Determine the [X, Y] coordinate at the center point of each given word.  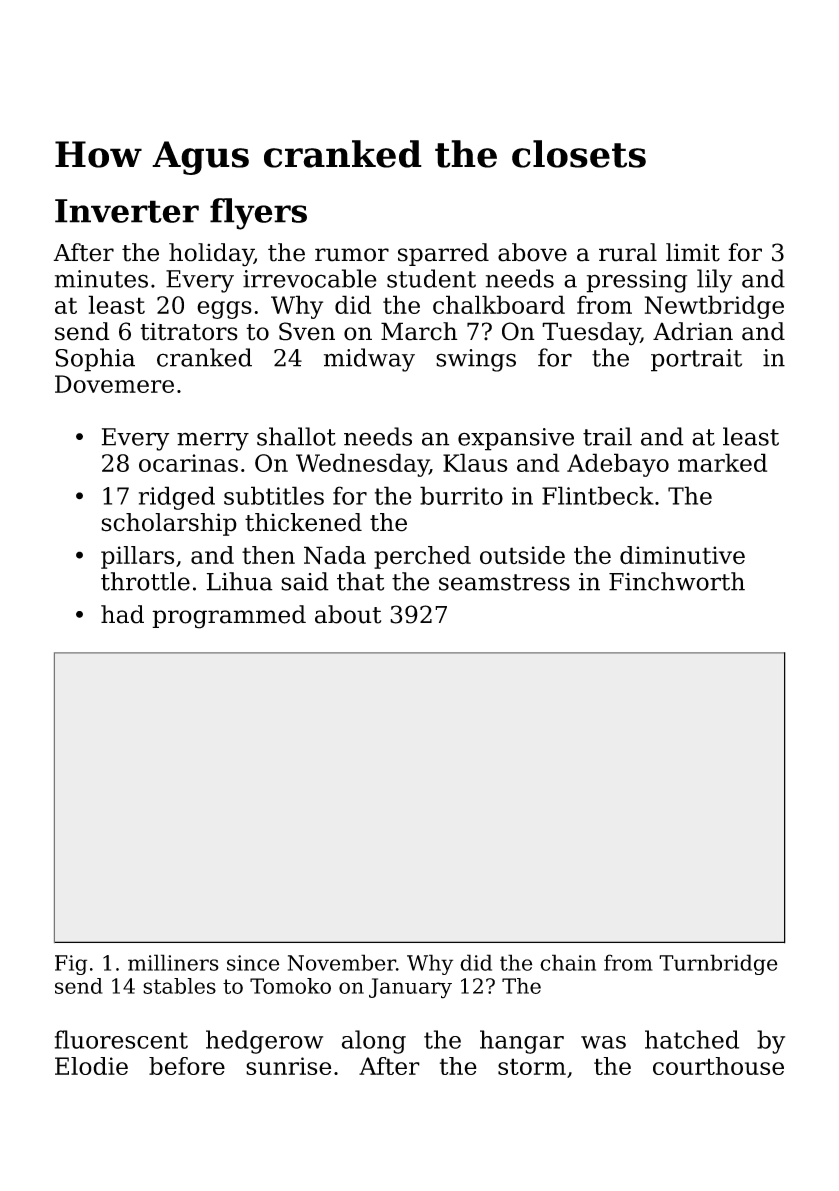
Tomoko [290, 986]
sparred [443, 254]
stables [179, 986]
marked [722, 462]
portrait [696, 360]
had [122, 614]
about [348, 614]
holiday [211, 255]
